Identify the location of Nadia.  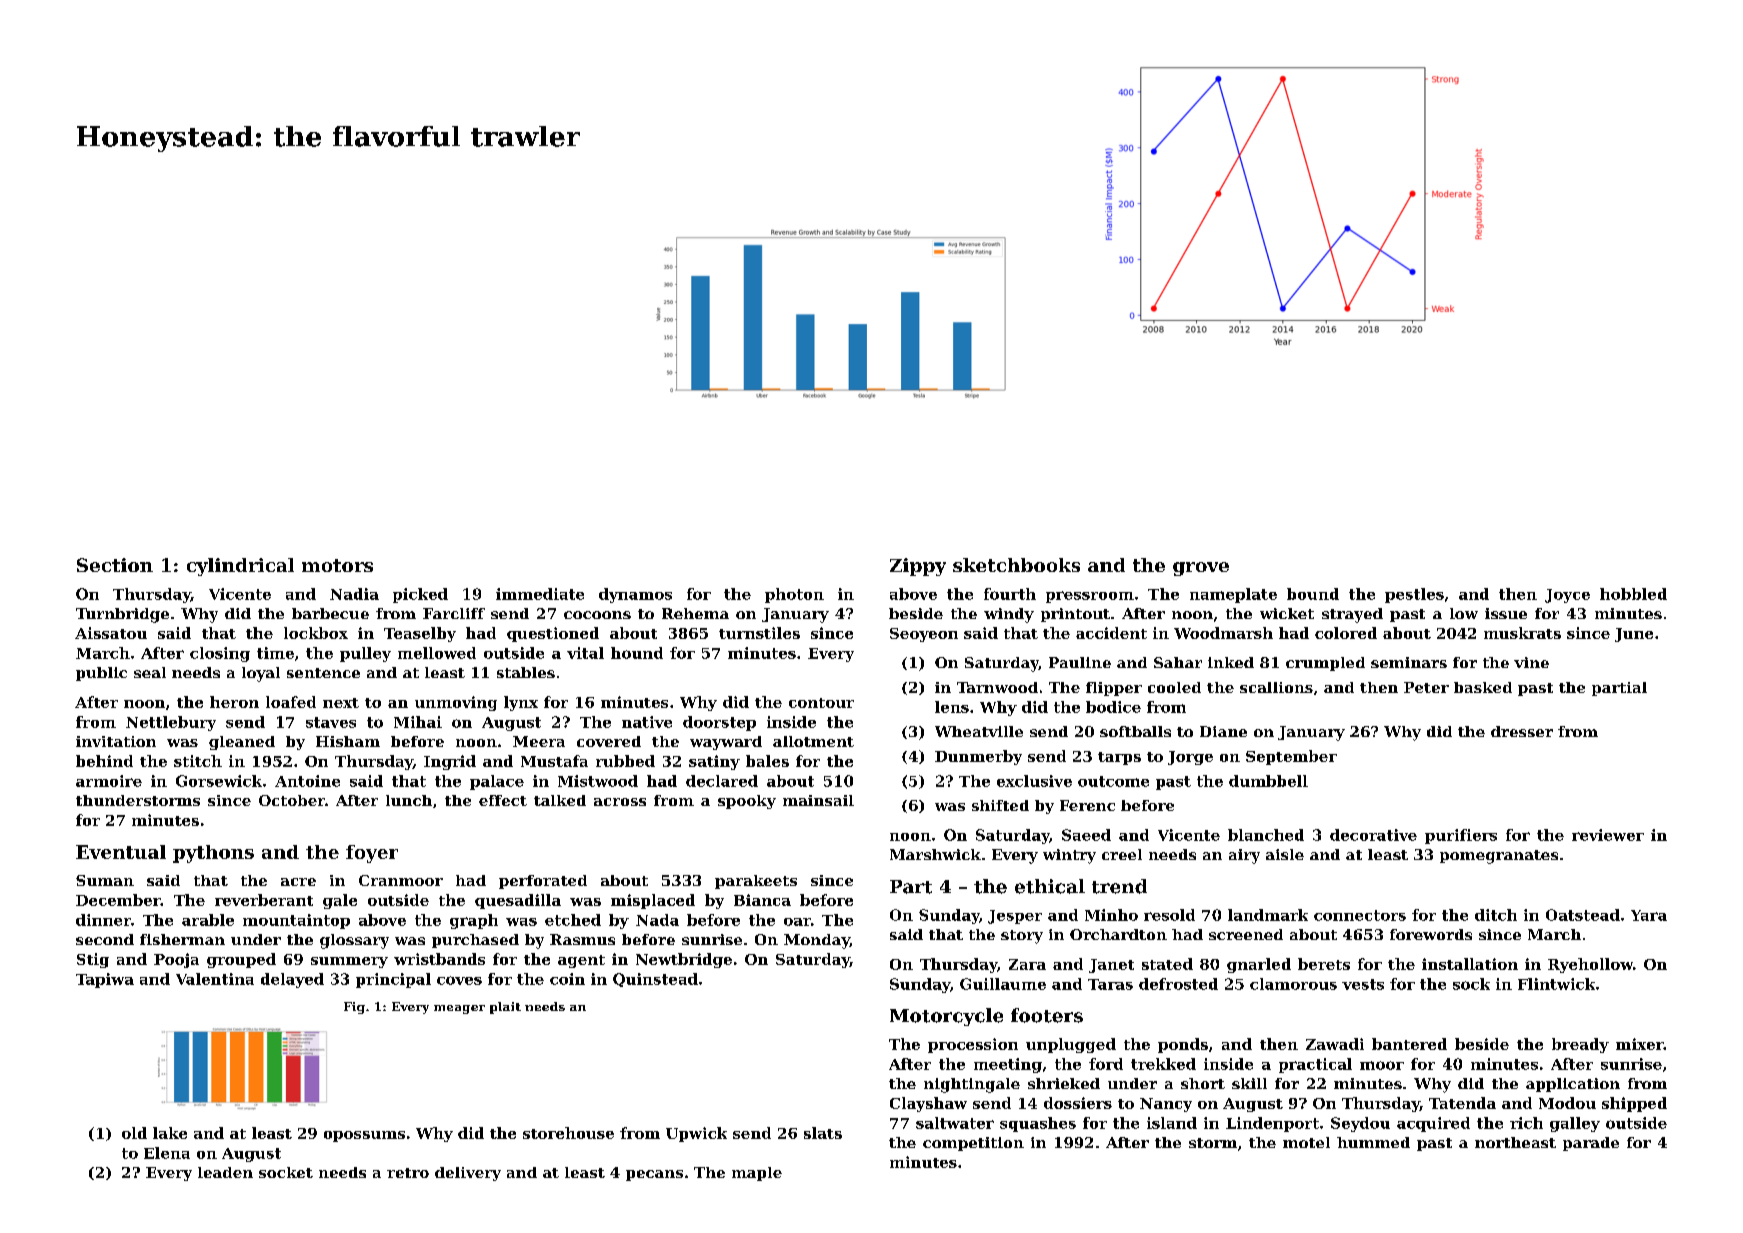
(354, 594).
